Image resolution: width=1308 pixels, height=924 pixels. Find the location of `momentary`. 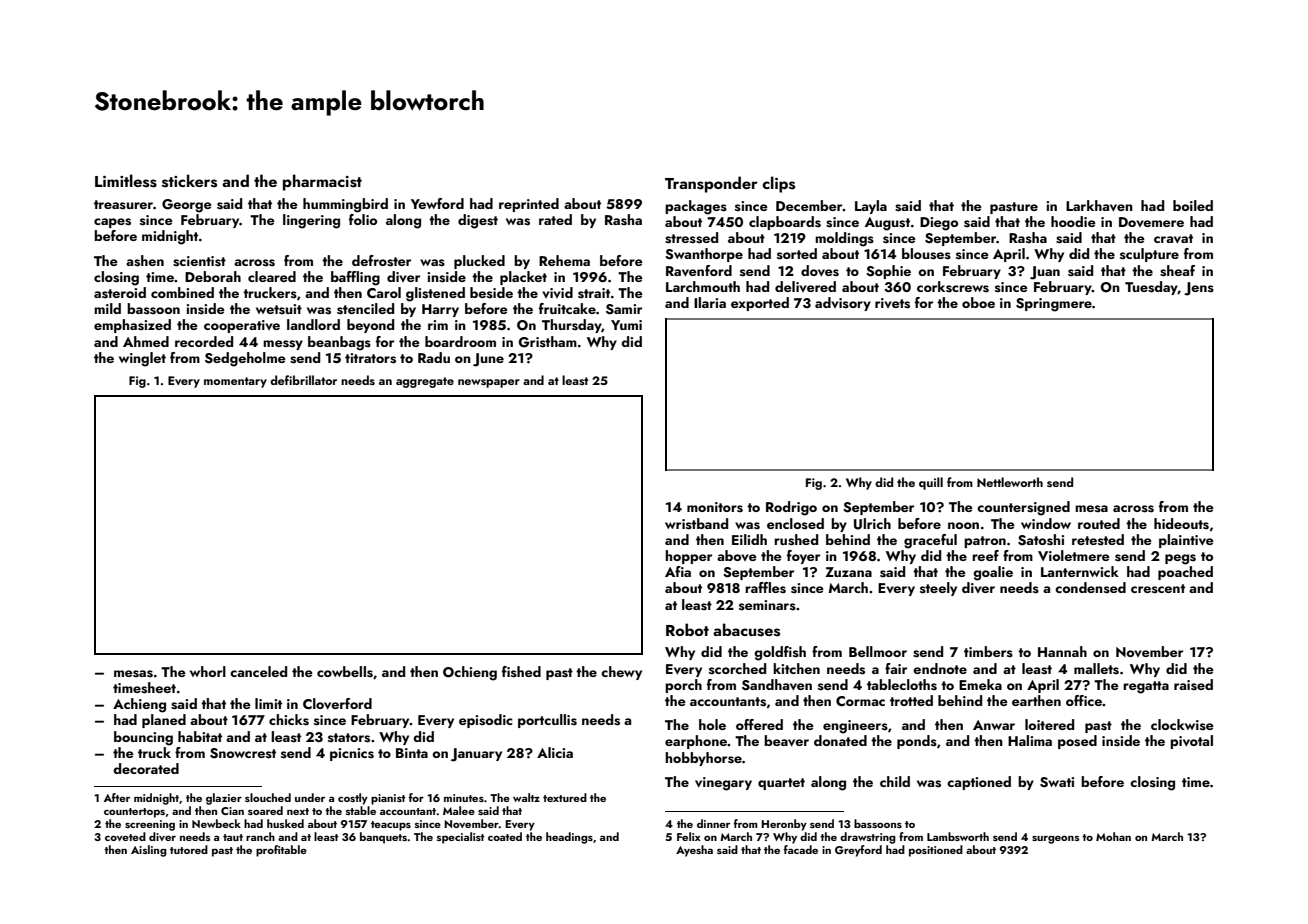

momentary is located at coordinates (235, 382).
